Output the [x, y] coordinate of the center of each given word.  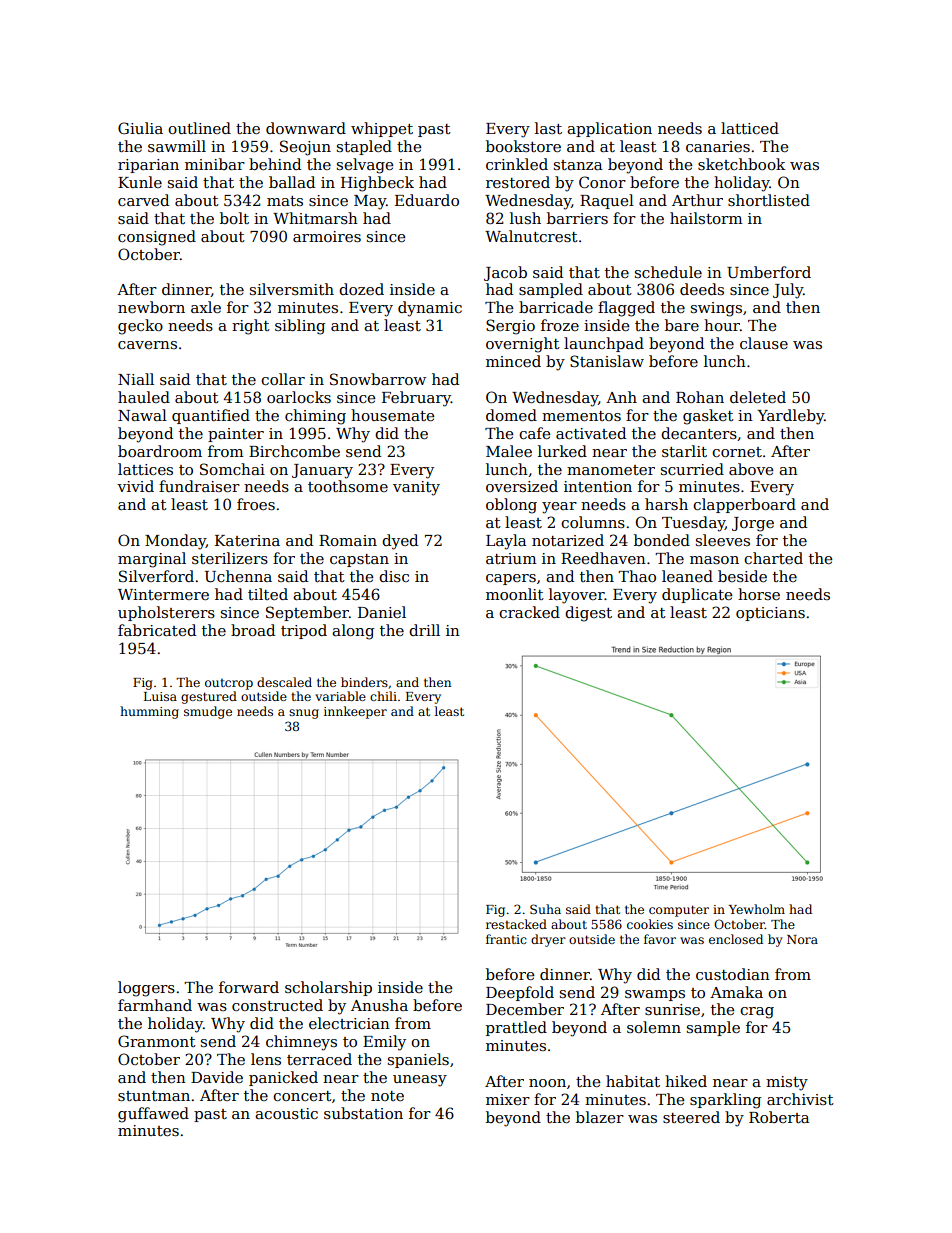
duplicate [697, 595]
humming [149, 712]
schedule [668, 272]
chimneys [301, 1043]
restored [518, 182]
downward [306, 128]
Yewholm [757, 909]
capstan [359, 560]
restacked [516, 924]
